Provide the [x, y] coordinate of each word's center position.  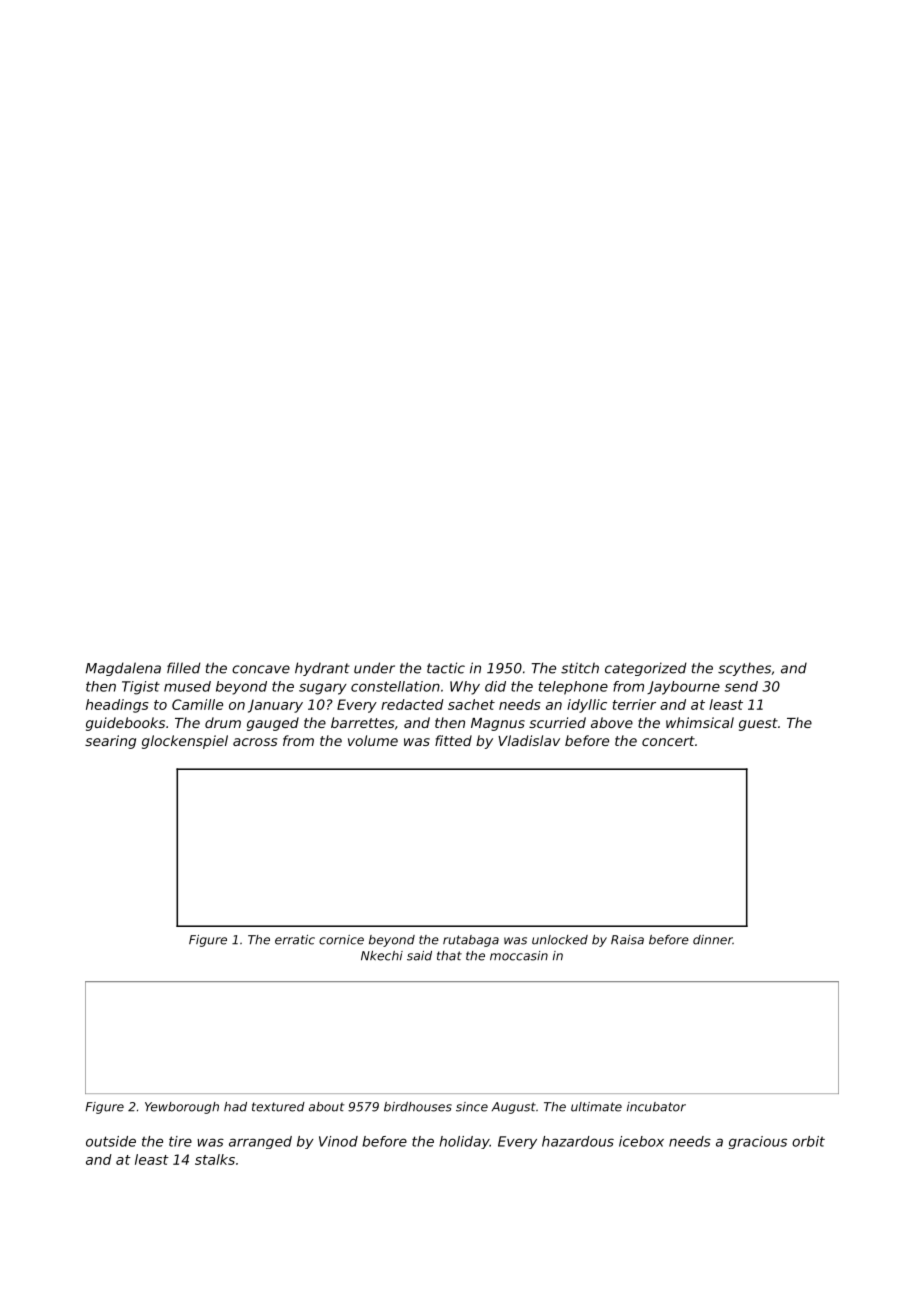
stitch [580, 668]
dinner [713, 940]
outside [111, 1141]
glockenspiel [185, 742]
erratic [295, 940]
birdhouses [418, 1107]
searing [110, 742]
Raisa [627, 940]
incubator [656, 1107]
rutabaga [471, 941]
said [419, 956]
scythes [744, 669]
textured [278, 1107]
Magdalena [123, 669]
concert [668, 741]
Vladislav [529, 740]
